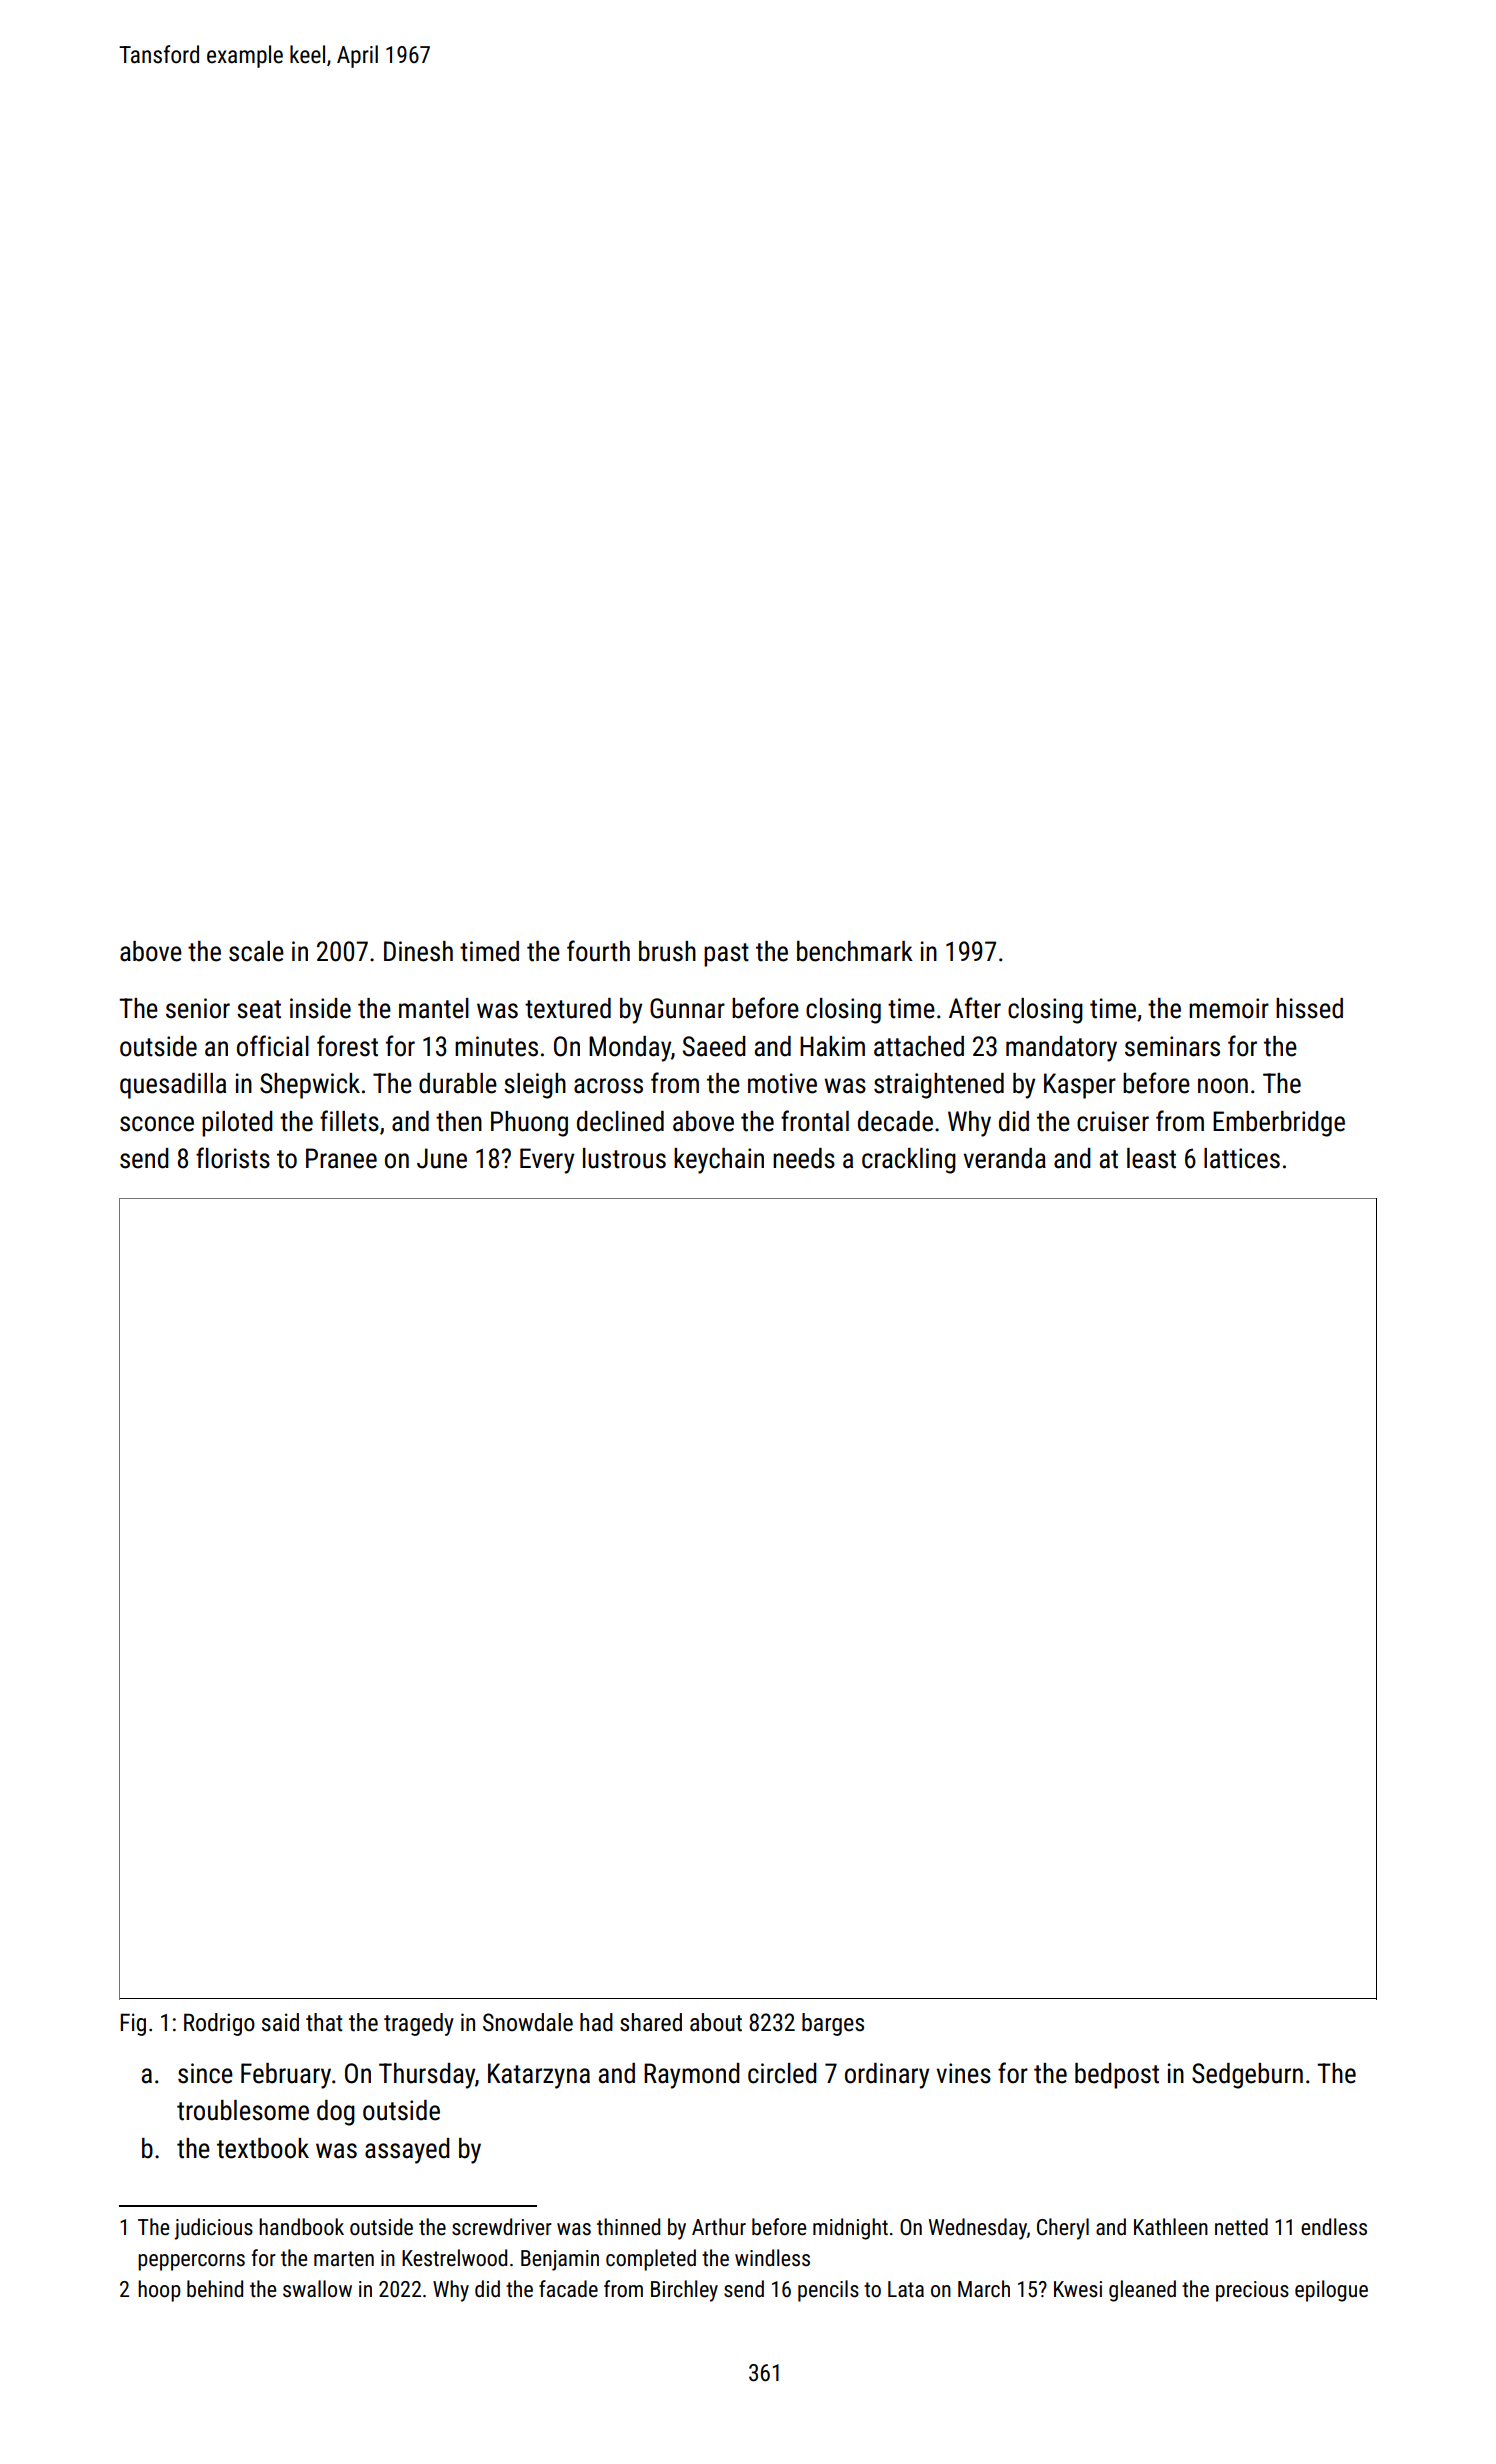  Describe the element at coordinates (596, 2022) in the screenshot. I see `had` at that location.
